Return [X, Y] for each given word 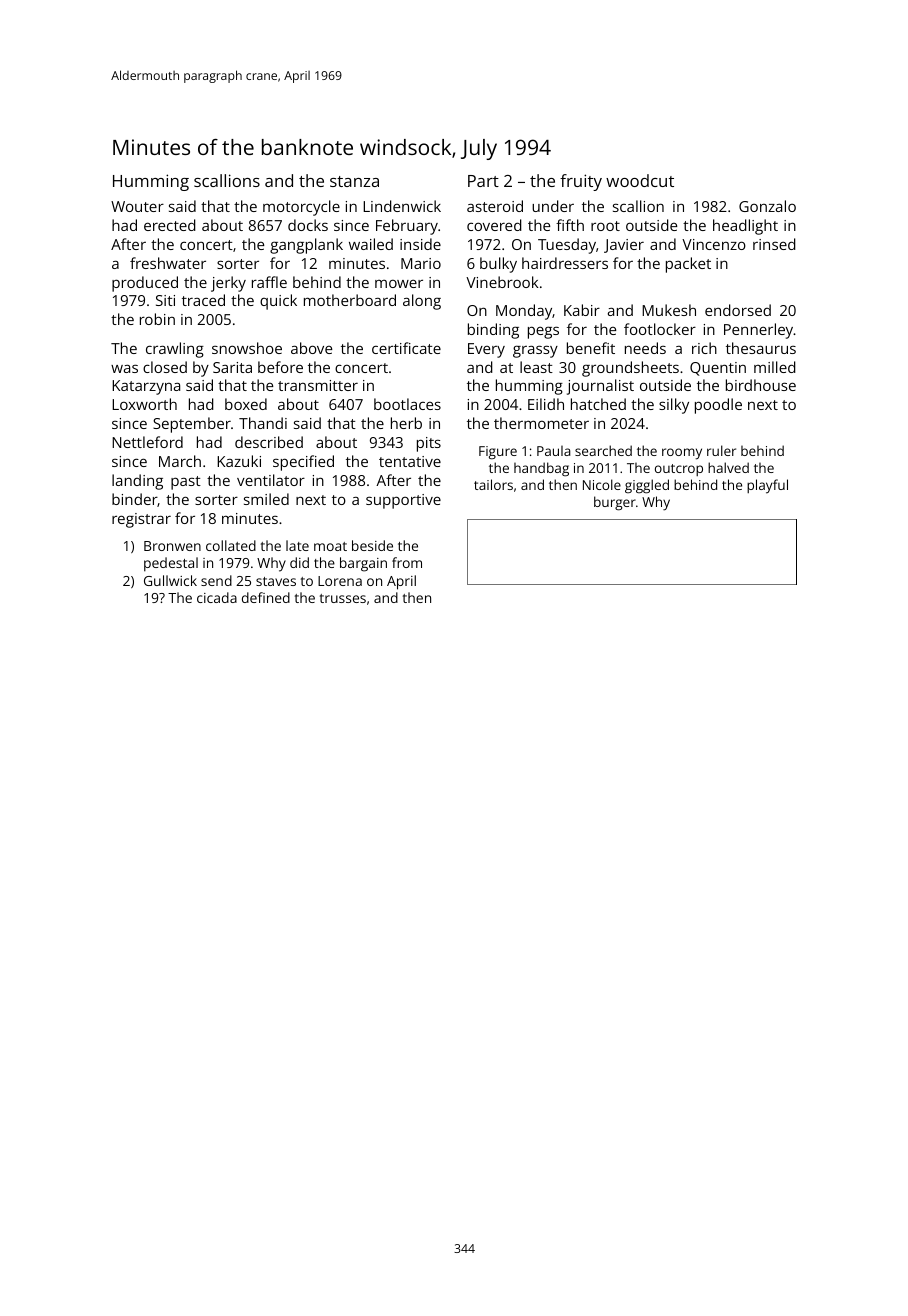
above [311, 348]
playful [767, 486]
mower [399, 283]
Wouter [137, 206]
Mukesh [669, 310]
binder [135, 500]
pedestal [171, 564]
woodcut [640, 180]
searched [603, 450]
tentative [410, 461]
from [407, 562]
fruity [581, 182]
